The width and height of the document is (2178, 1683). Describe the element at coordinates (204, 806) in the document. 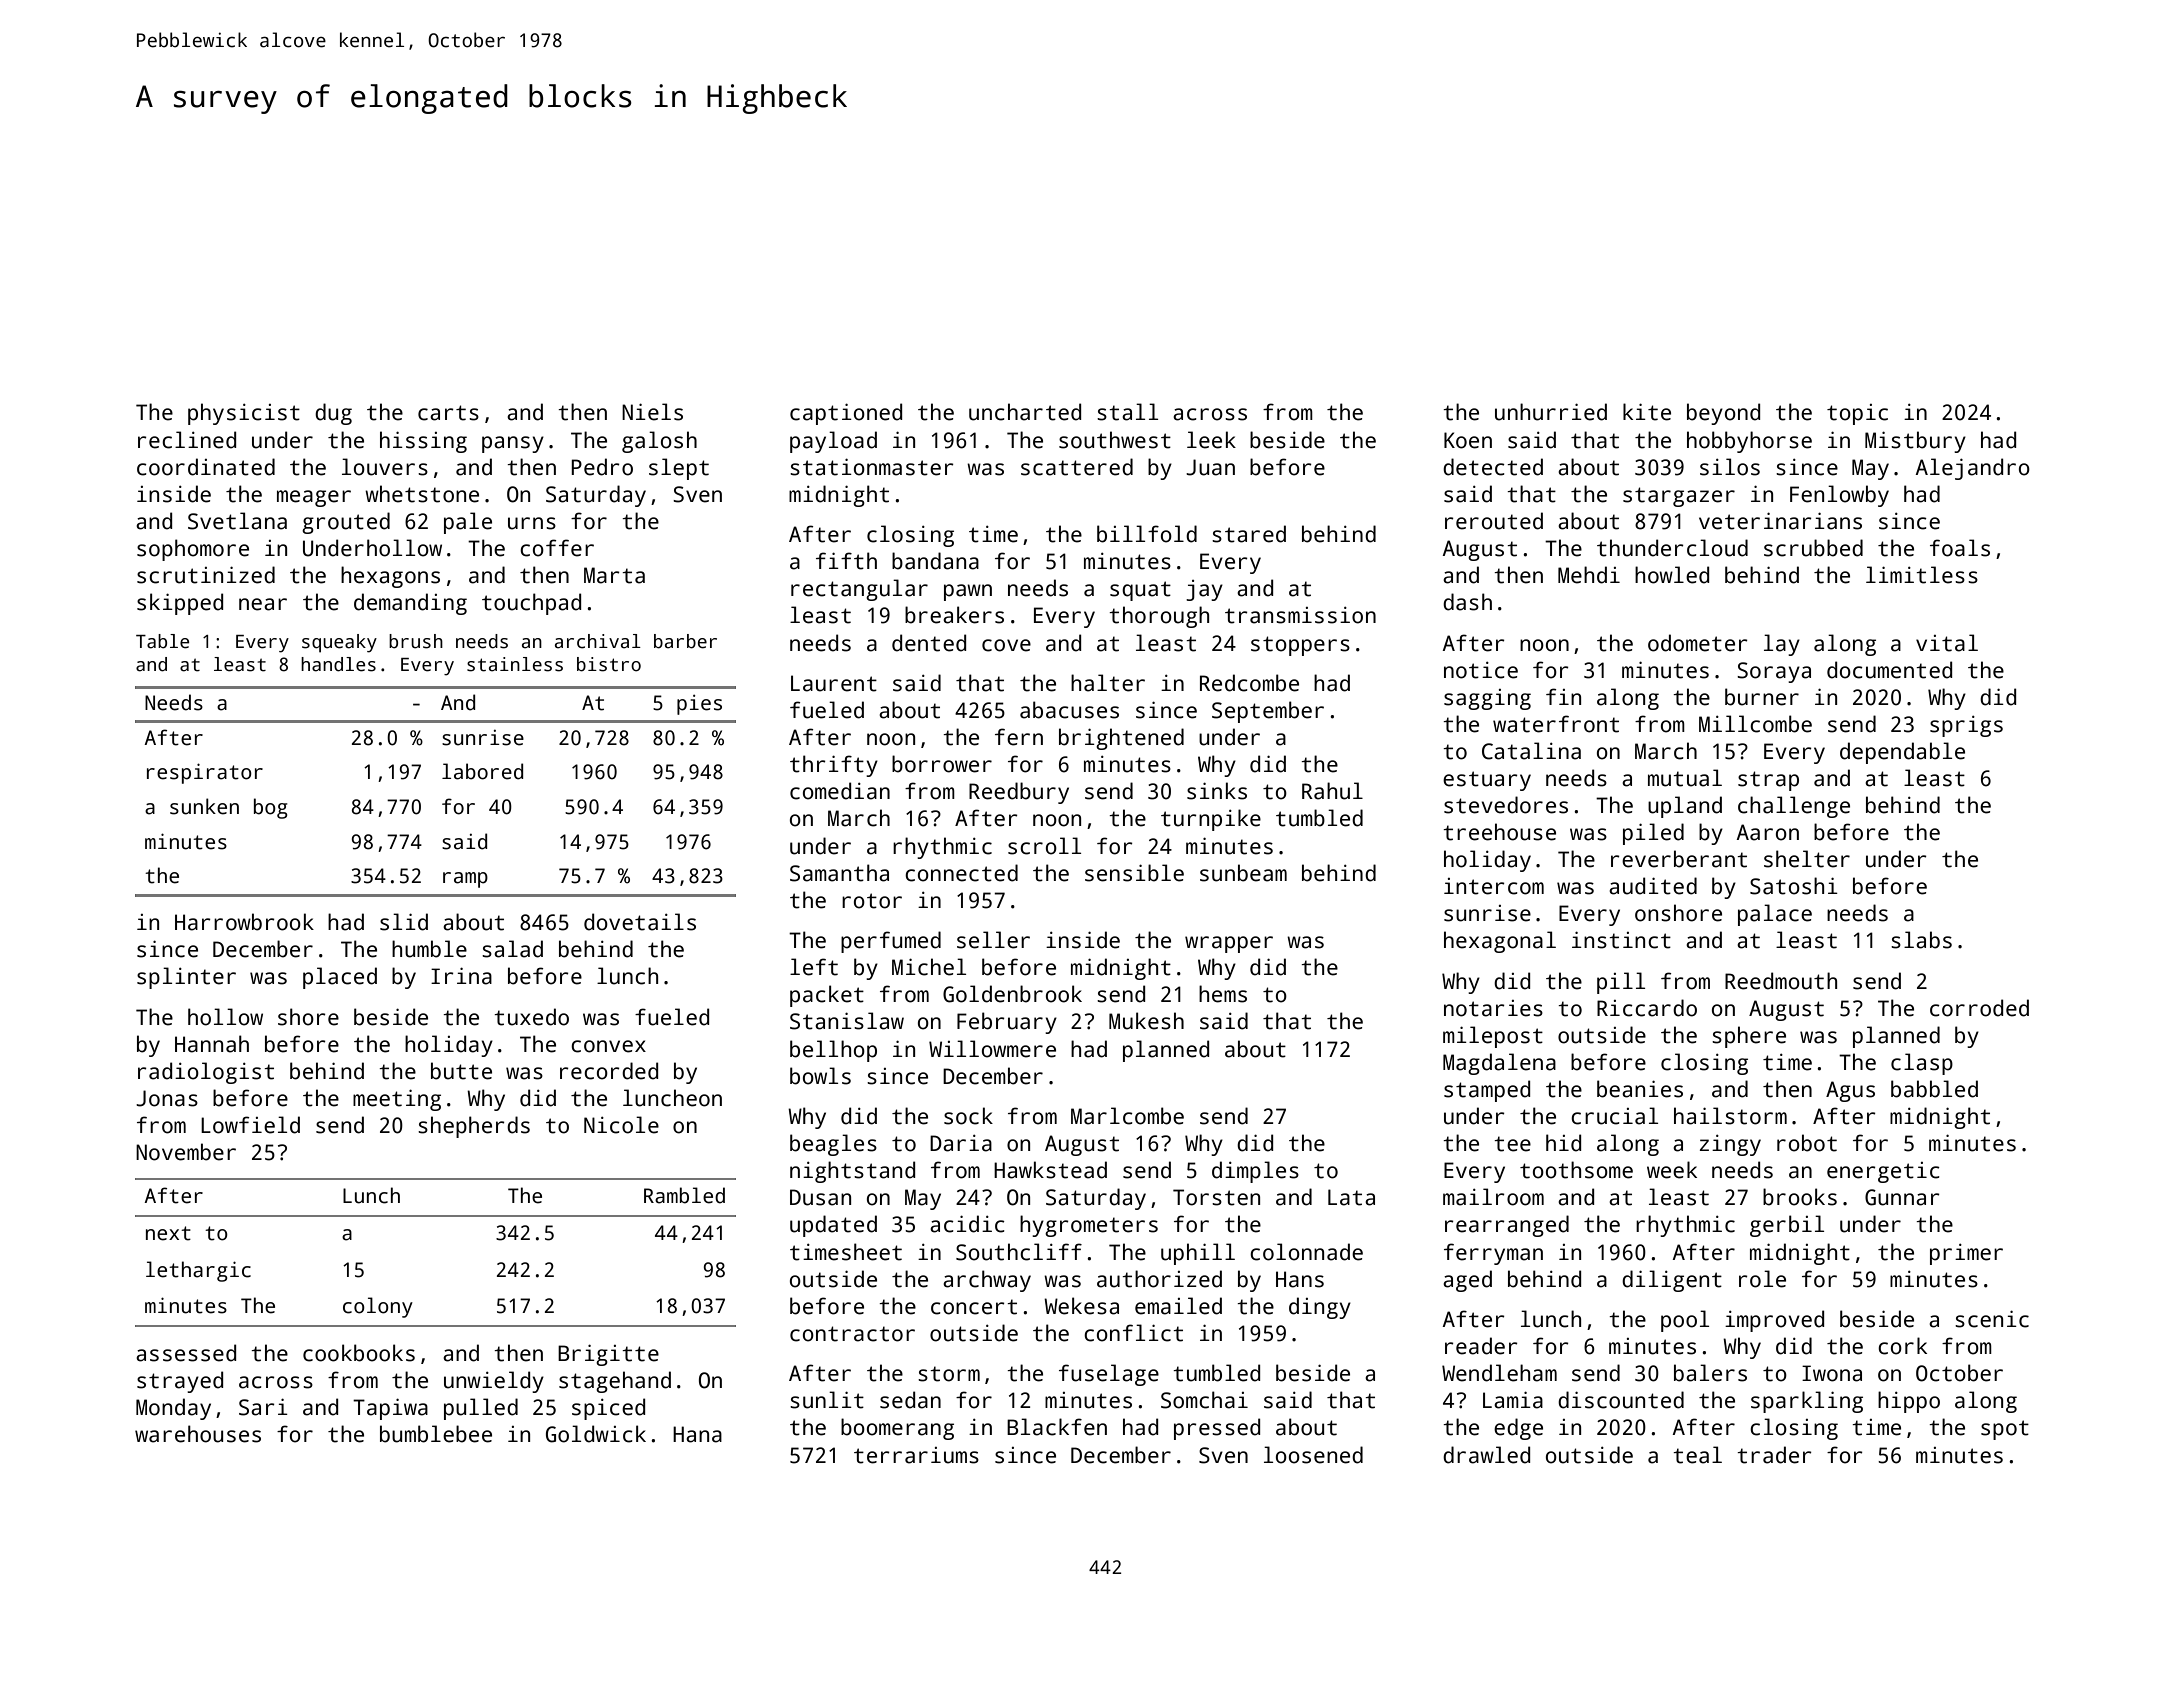

I see `sunken` at that location.
